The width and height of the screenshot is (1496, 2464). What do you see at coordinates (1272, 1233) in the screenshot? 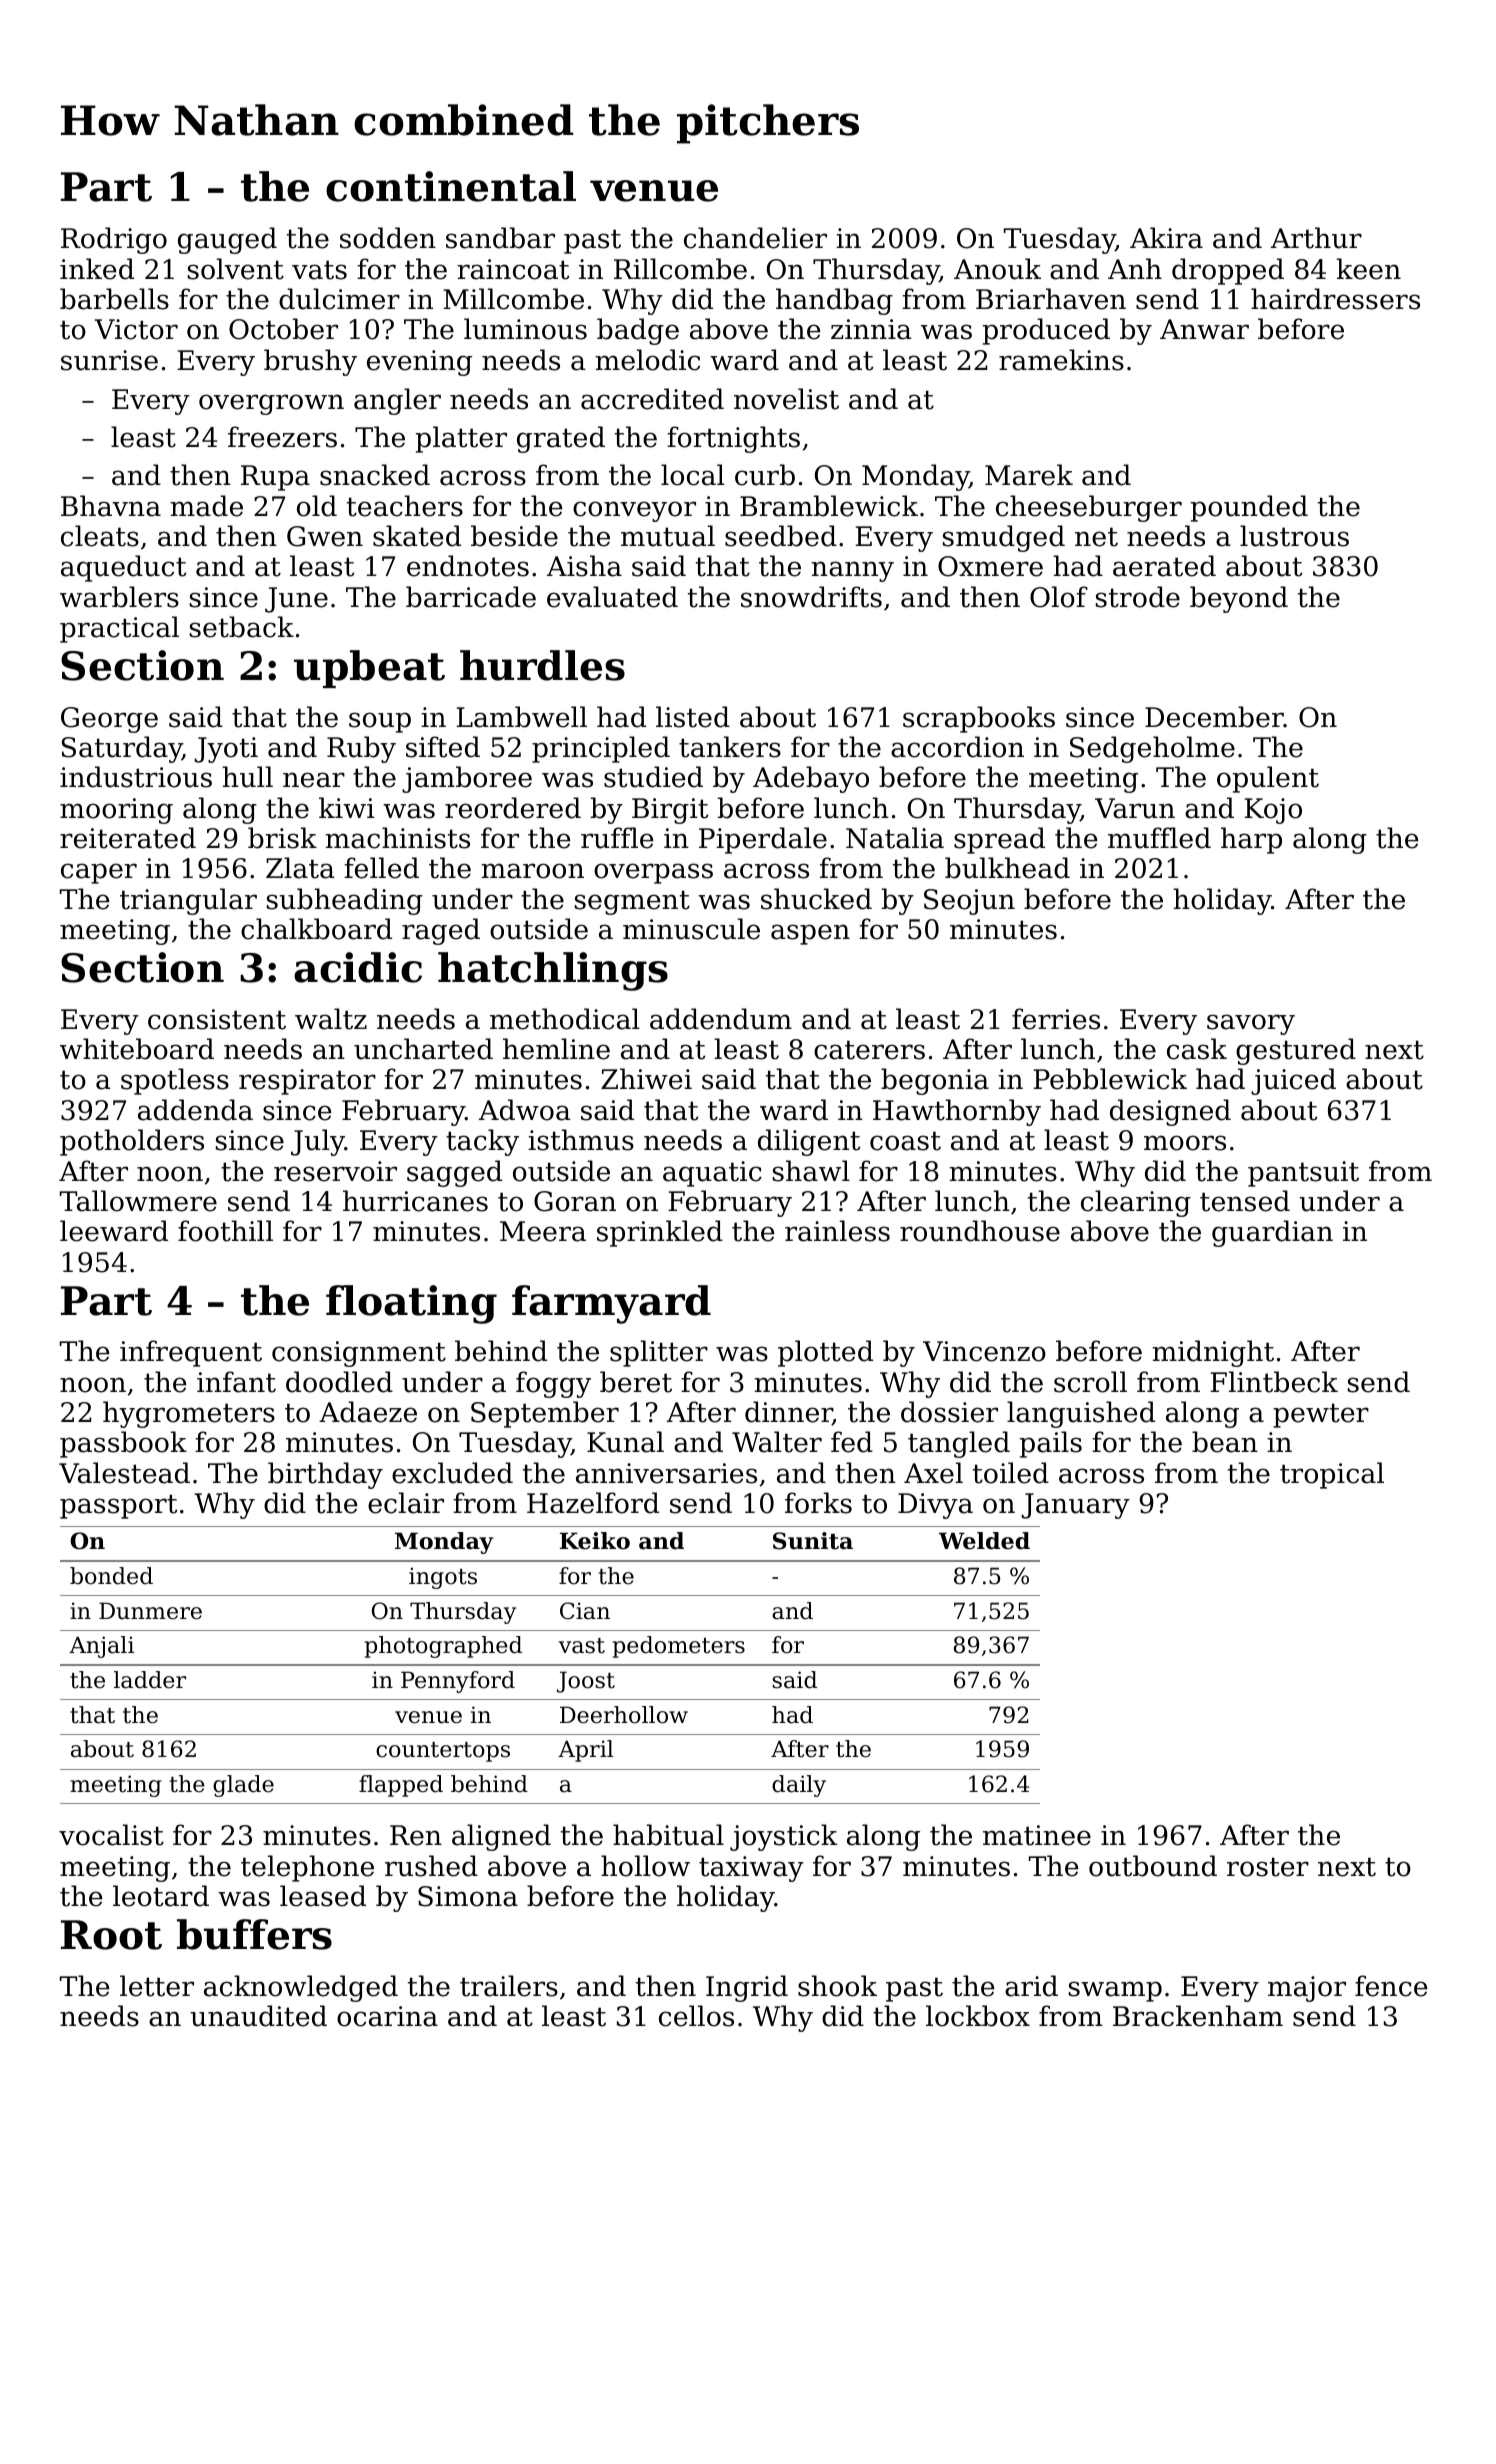
I see `guardian` at bounding box center [1272, 1233].
